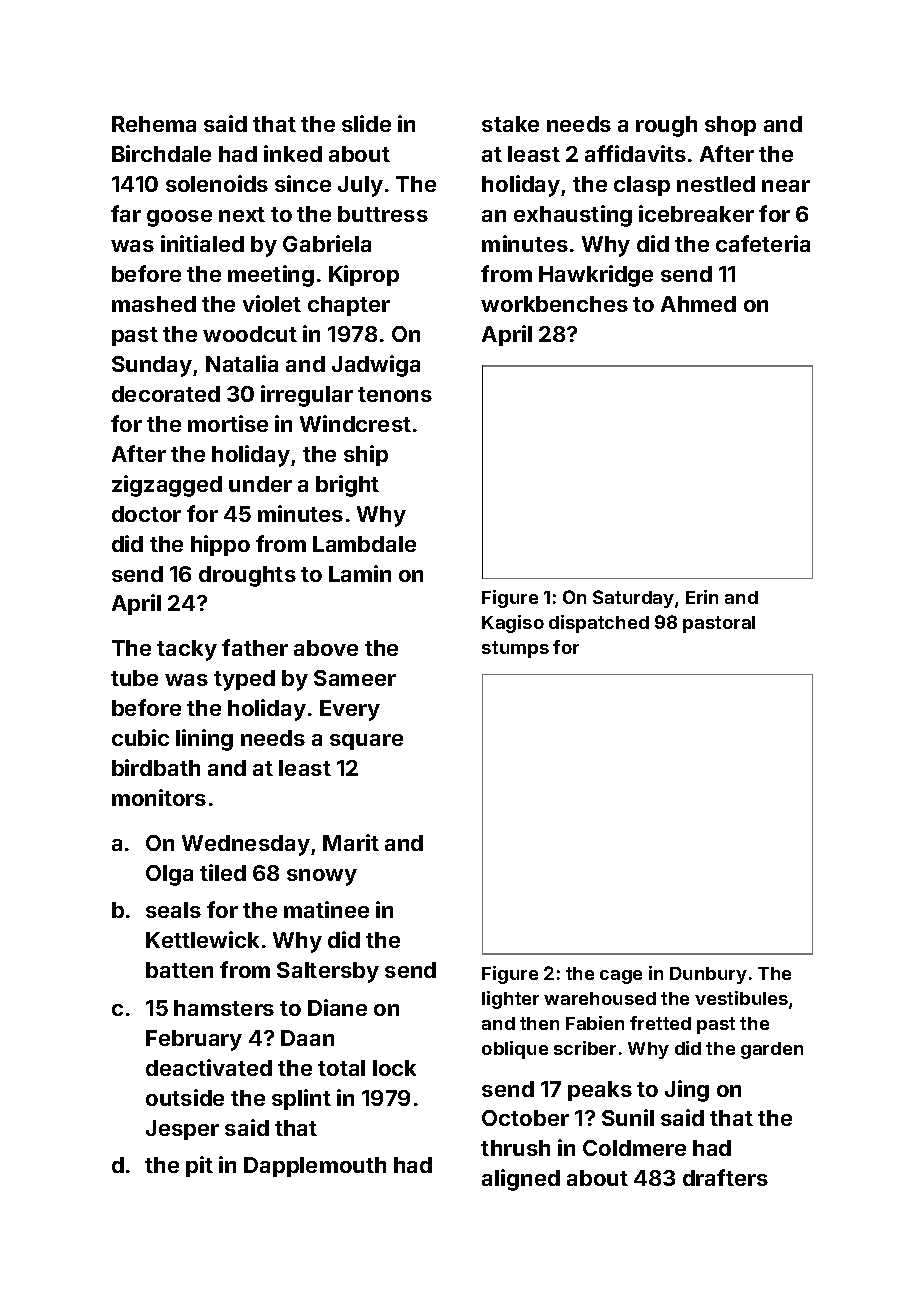 The width and height of the document is (924, 1311). Describe the element at coordinates (355, 678) in the document. I see `Sameer` at that location.
